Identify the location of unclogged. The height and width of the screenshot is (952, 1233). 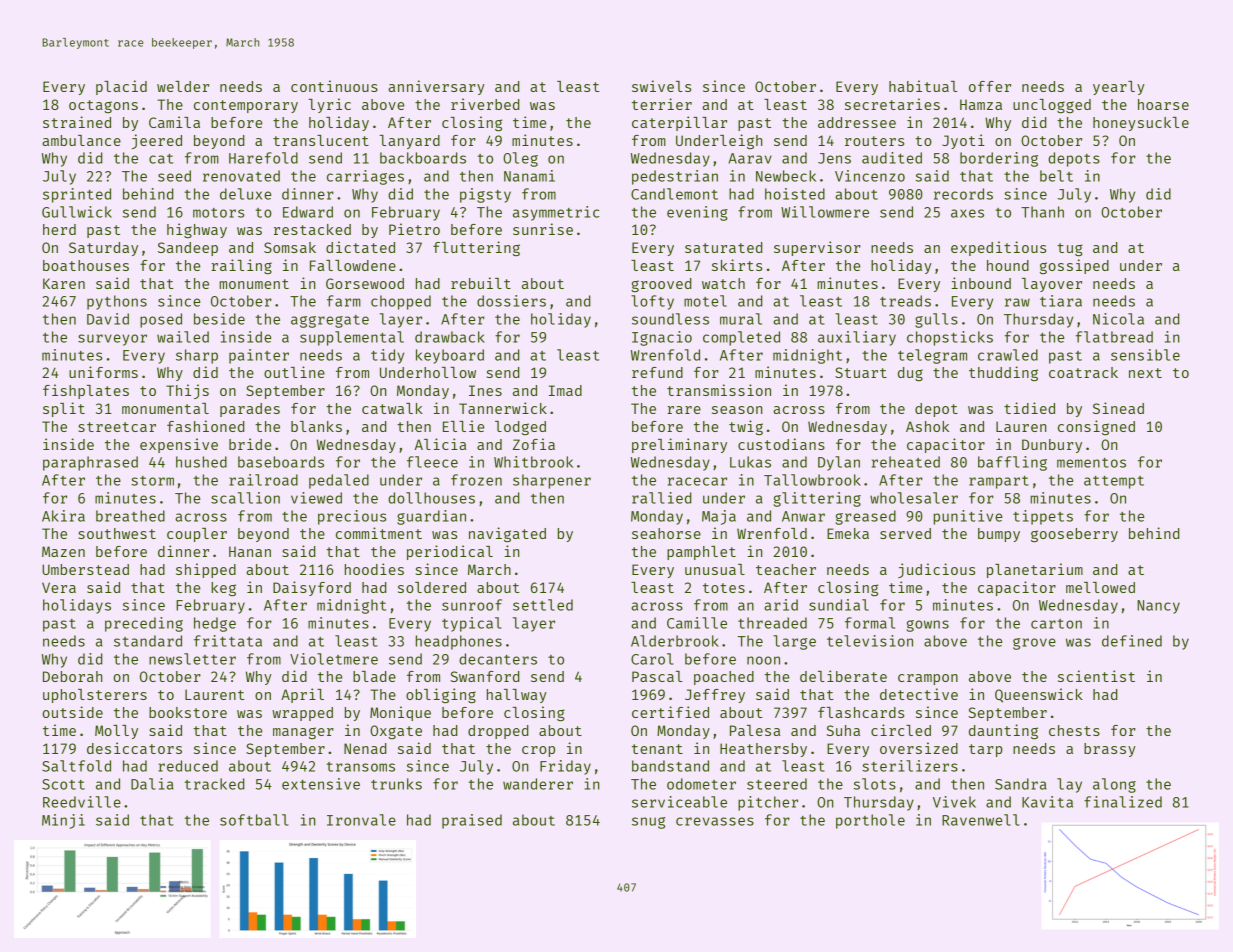
(1052, 106).
